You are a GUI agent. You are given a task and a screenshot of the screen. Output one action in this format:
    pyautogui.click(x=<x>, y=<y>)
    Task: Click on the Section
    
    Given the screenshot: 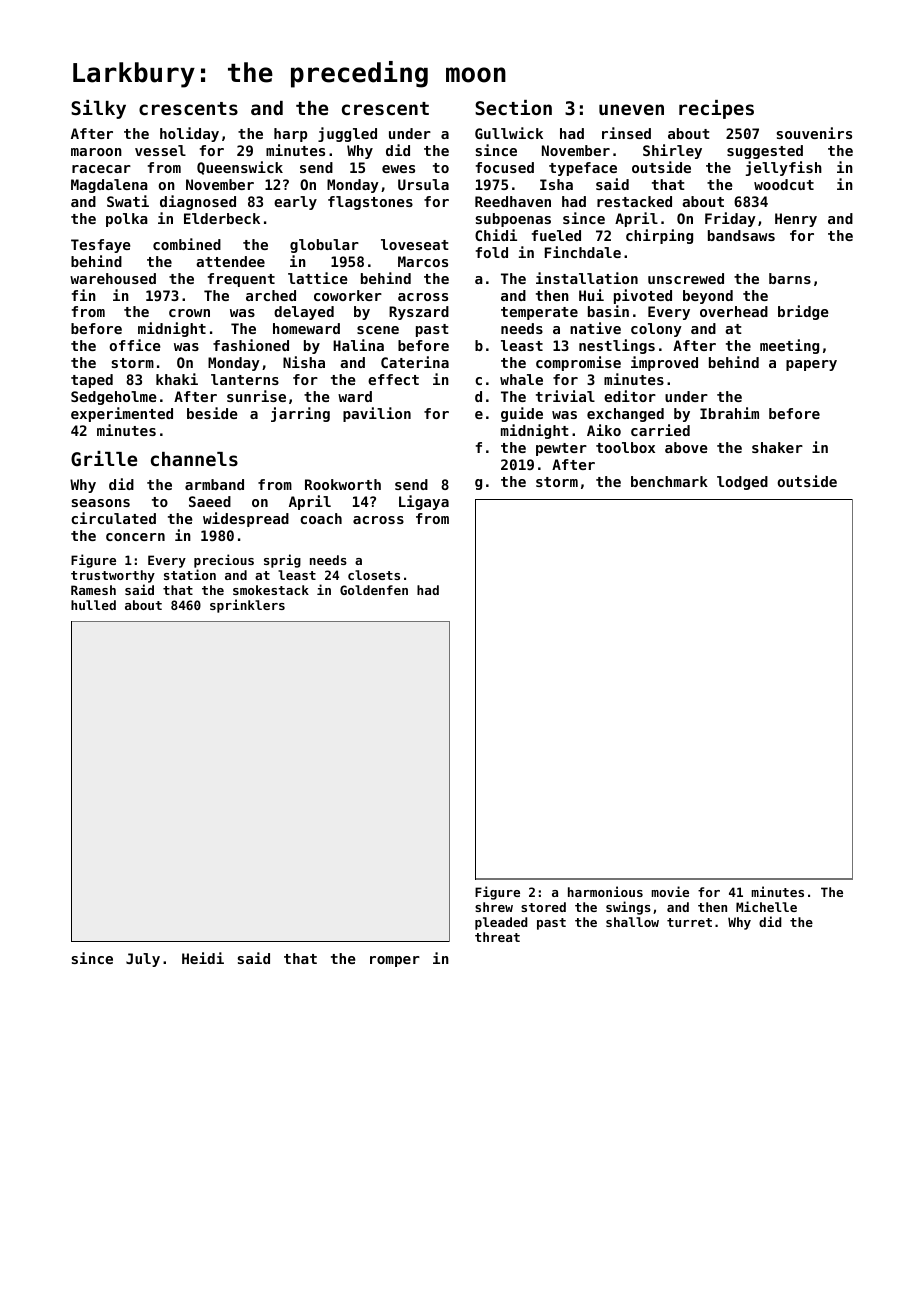 What is the action you would take?
    pyautogui.click(x=513, y=107)
